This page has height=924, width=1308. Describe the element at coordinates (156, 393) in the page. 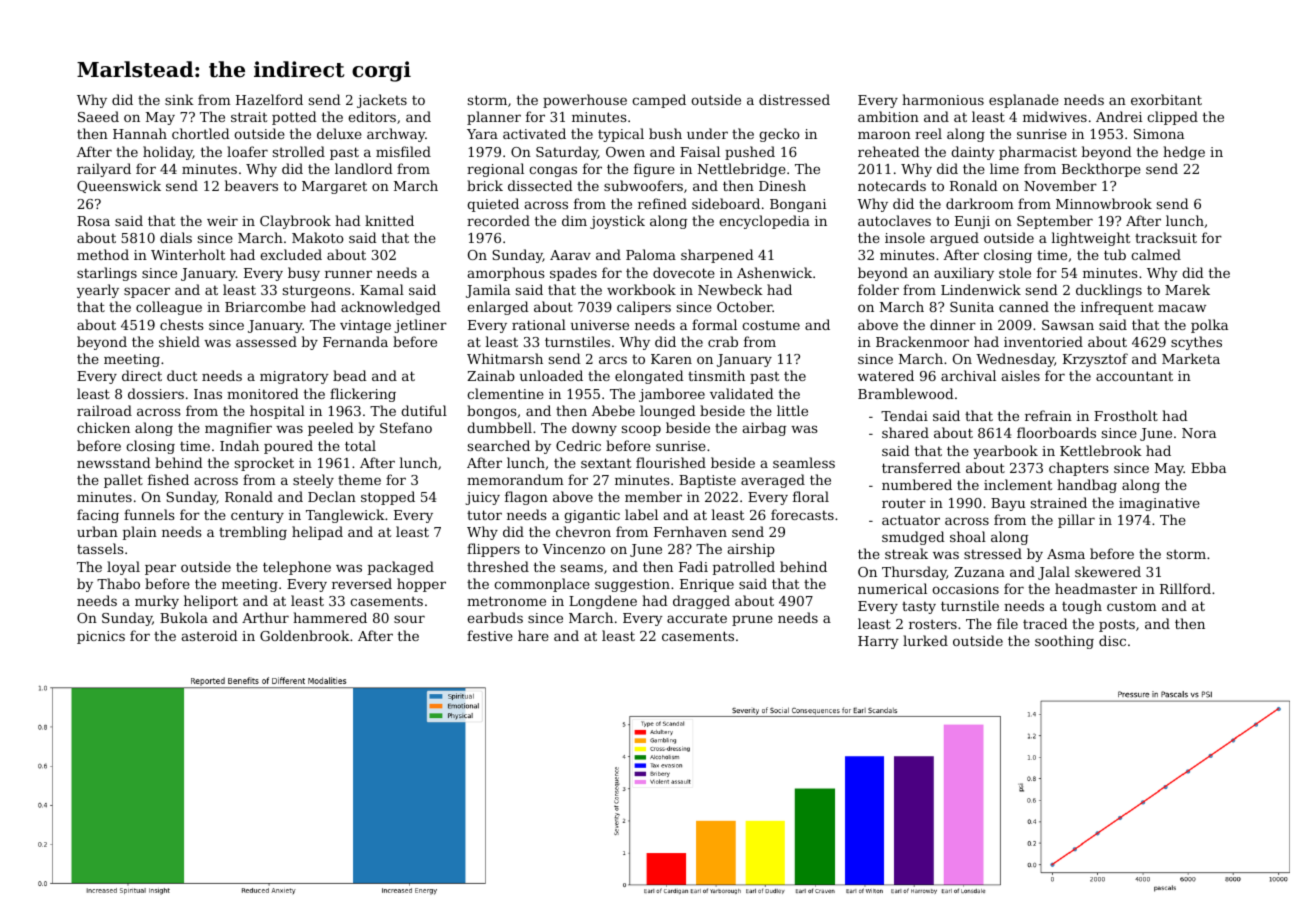

I see `dossiers` at that location.
